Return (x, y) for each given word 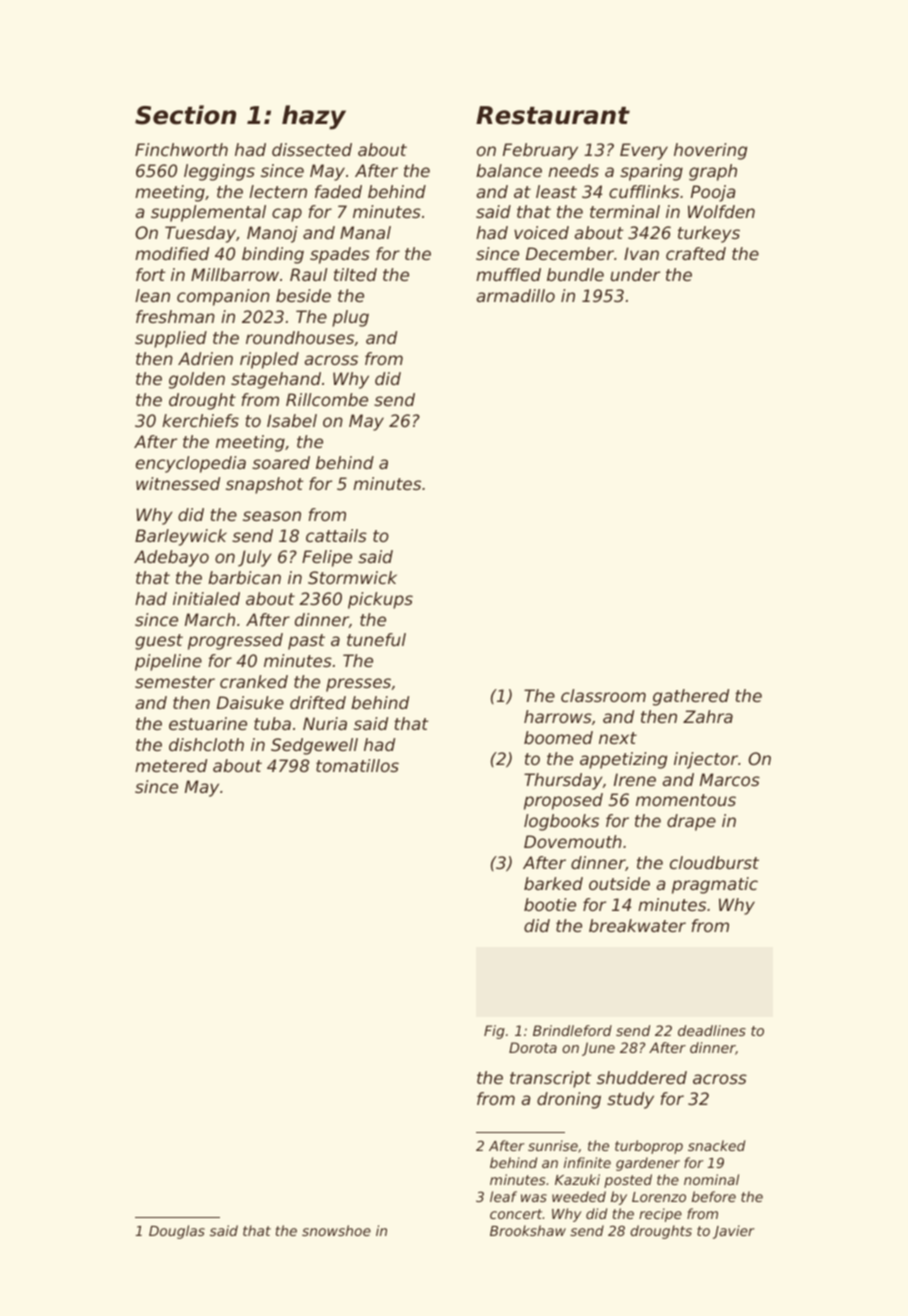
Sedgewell (314, 746)
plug (350, 318)
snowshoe (336, 1230)
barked (553, 883)
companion (223, 297)
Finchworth (181, 149)
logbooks (561, 822)
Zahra (708, 716)
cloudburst (714, 862)
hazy (314, 117)
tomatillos (357, 765)
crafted (696, 253)
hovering (710, 151)
